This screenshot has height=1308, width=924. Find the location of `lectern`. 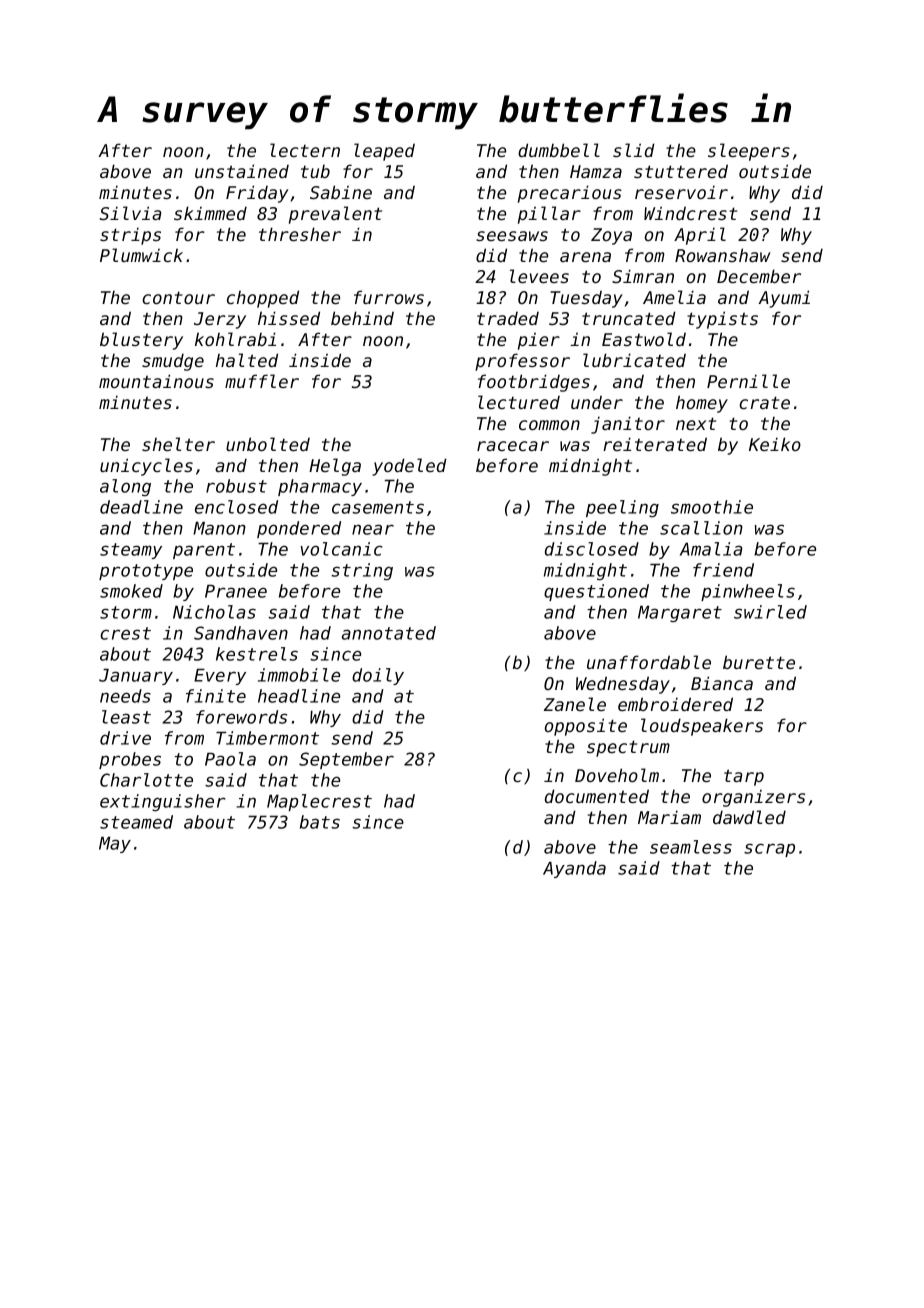

lectern is located at coordinates (305, 150).
